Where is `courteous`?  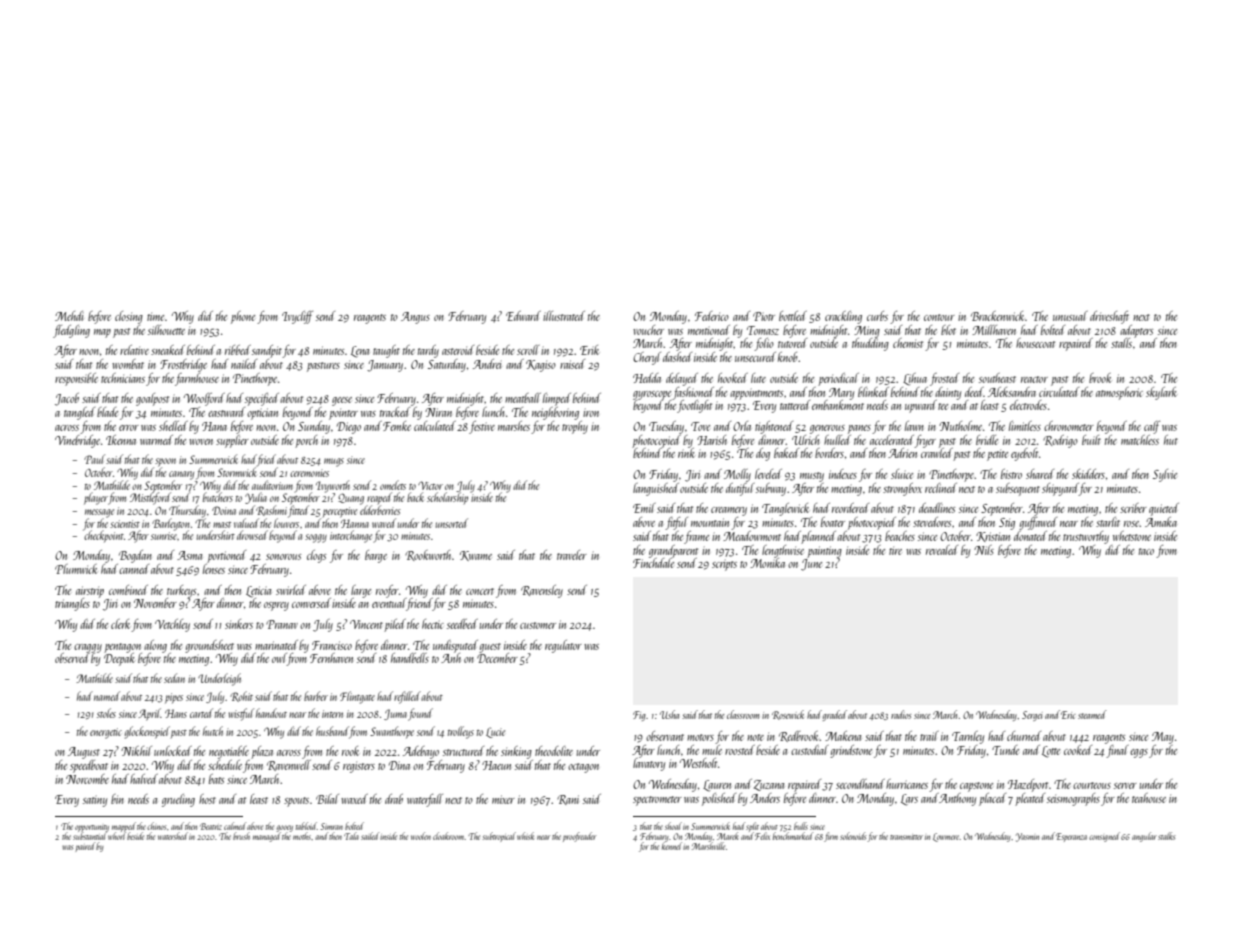
courteous is located at coordinates (1092, 785).
